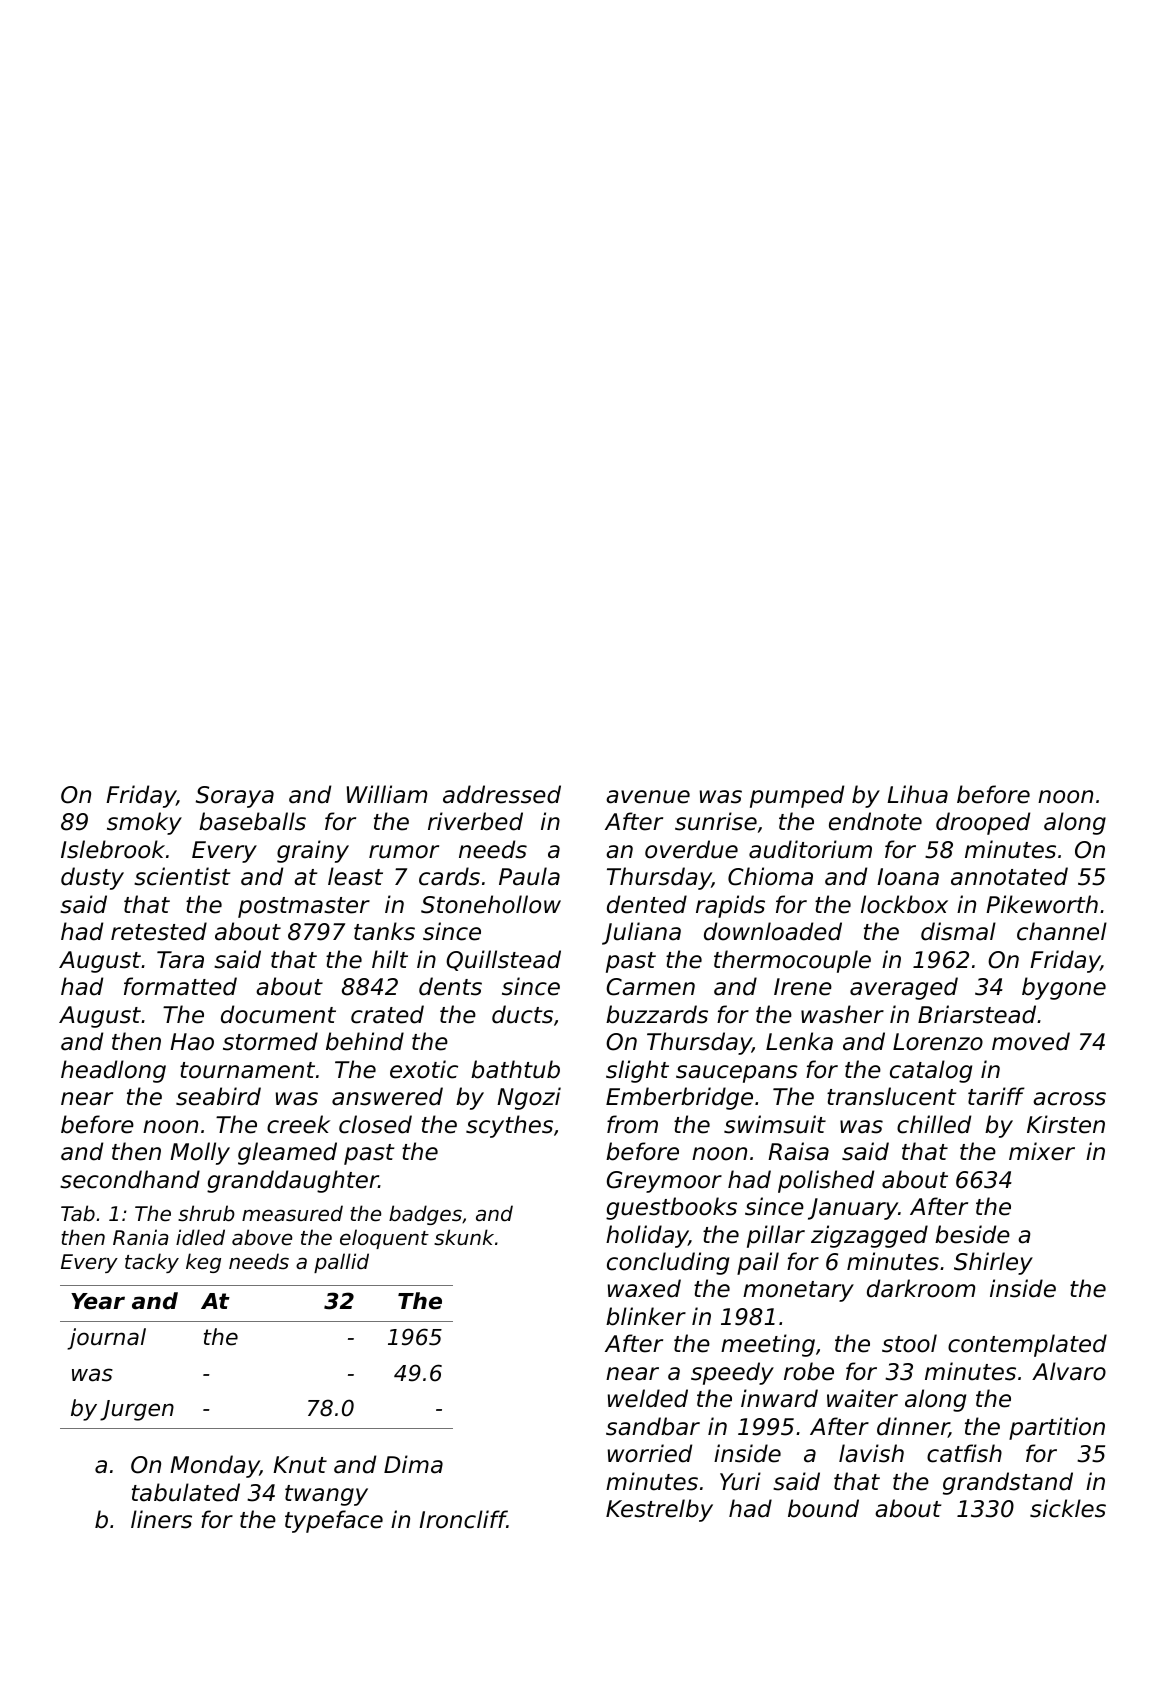  What do you see at coordinates (917, 794) in the image?
I see `Lihua` at bounding box center [917, 794].
